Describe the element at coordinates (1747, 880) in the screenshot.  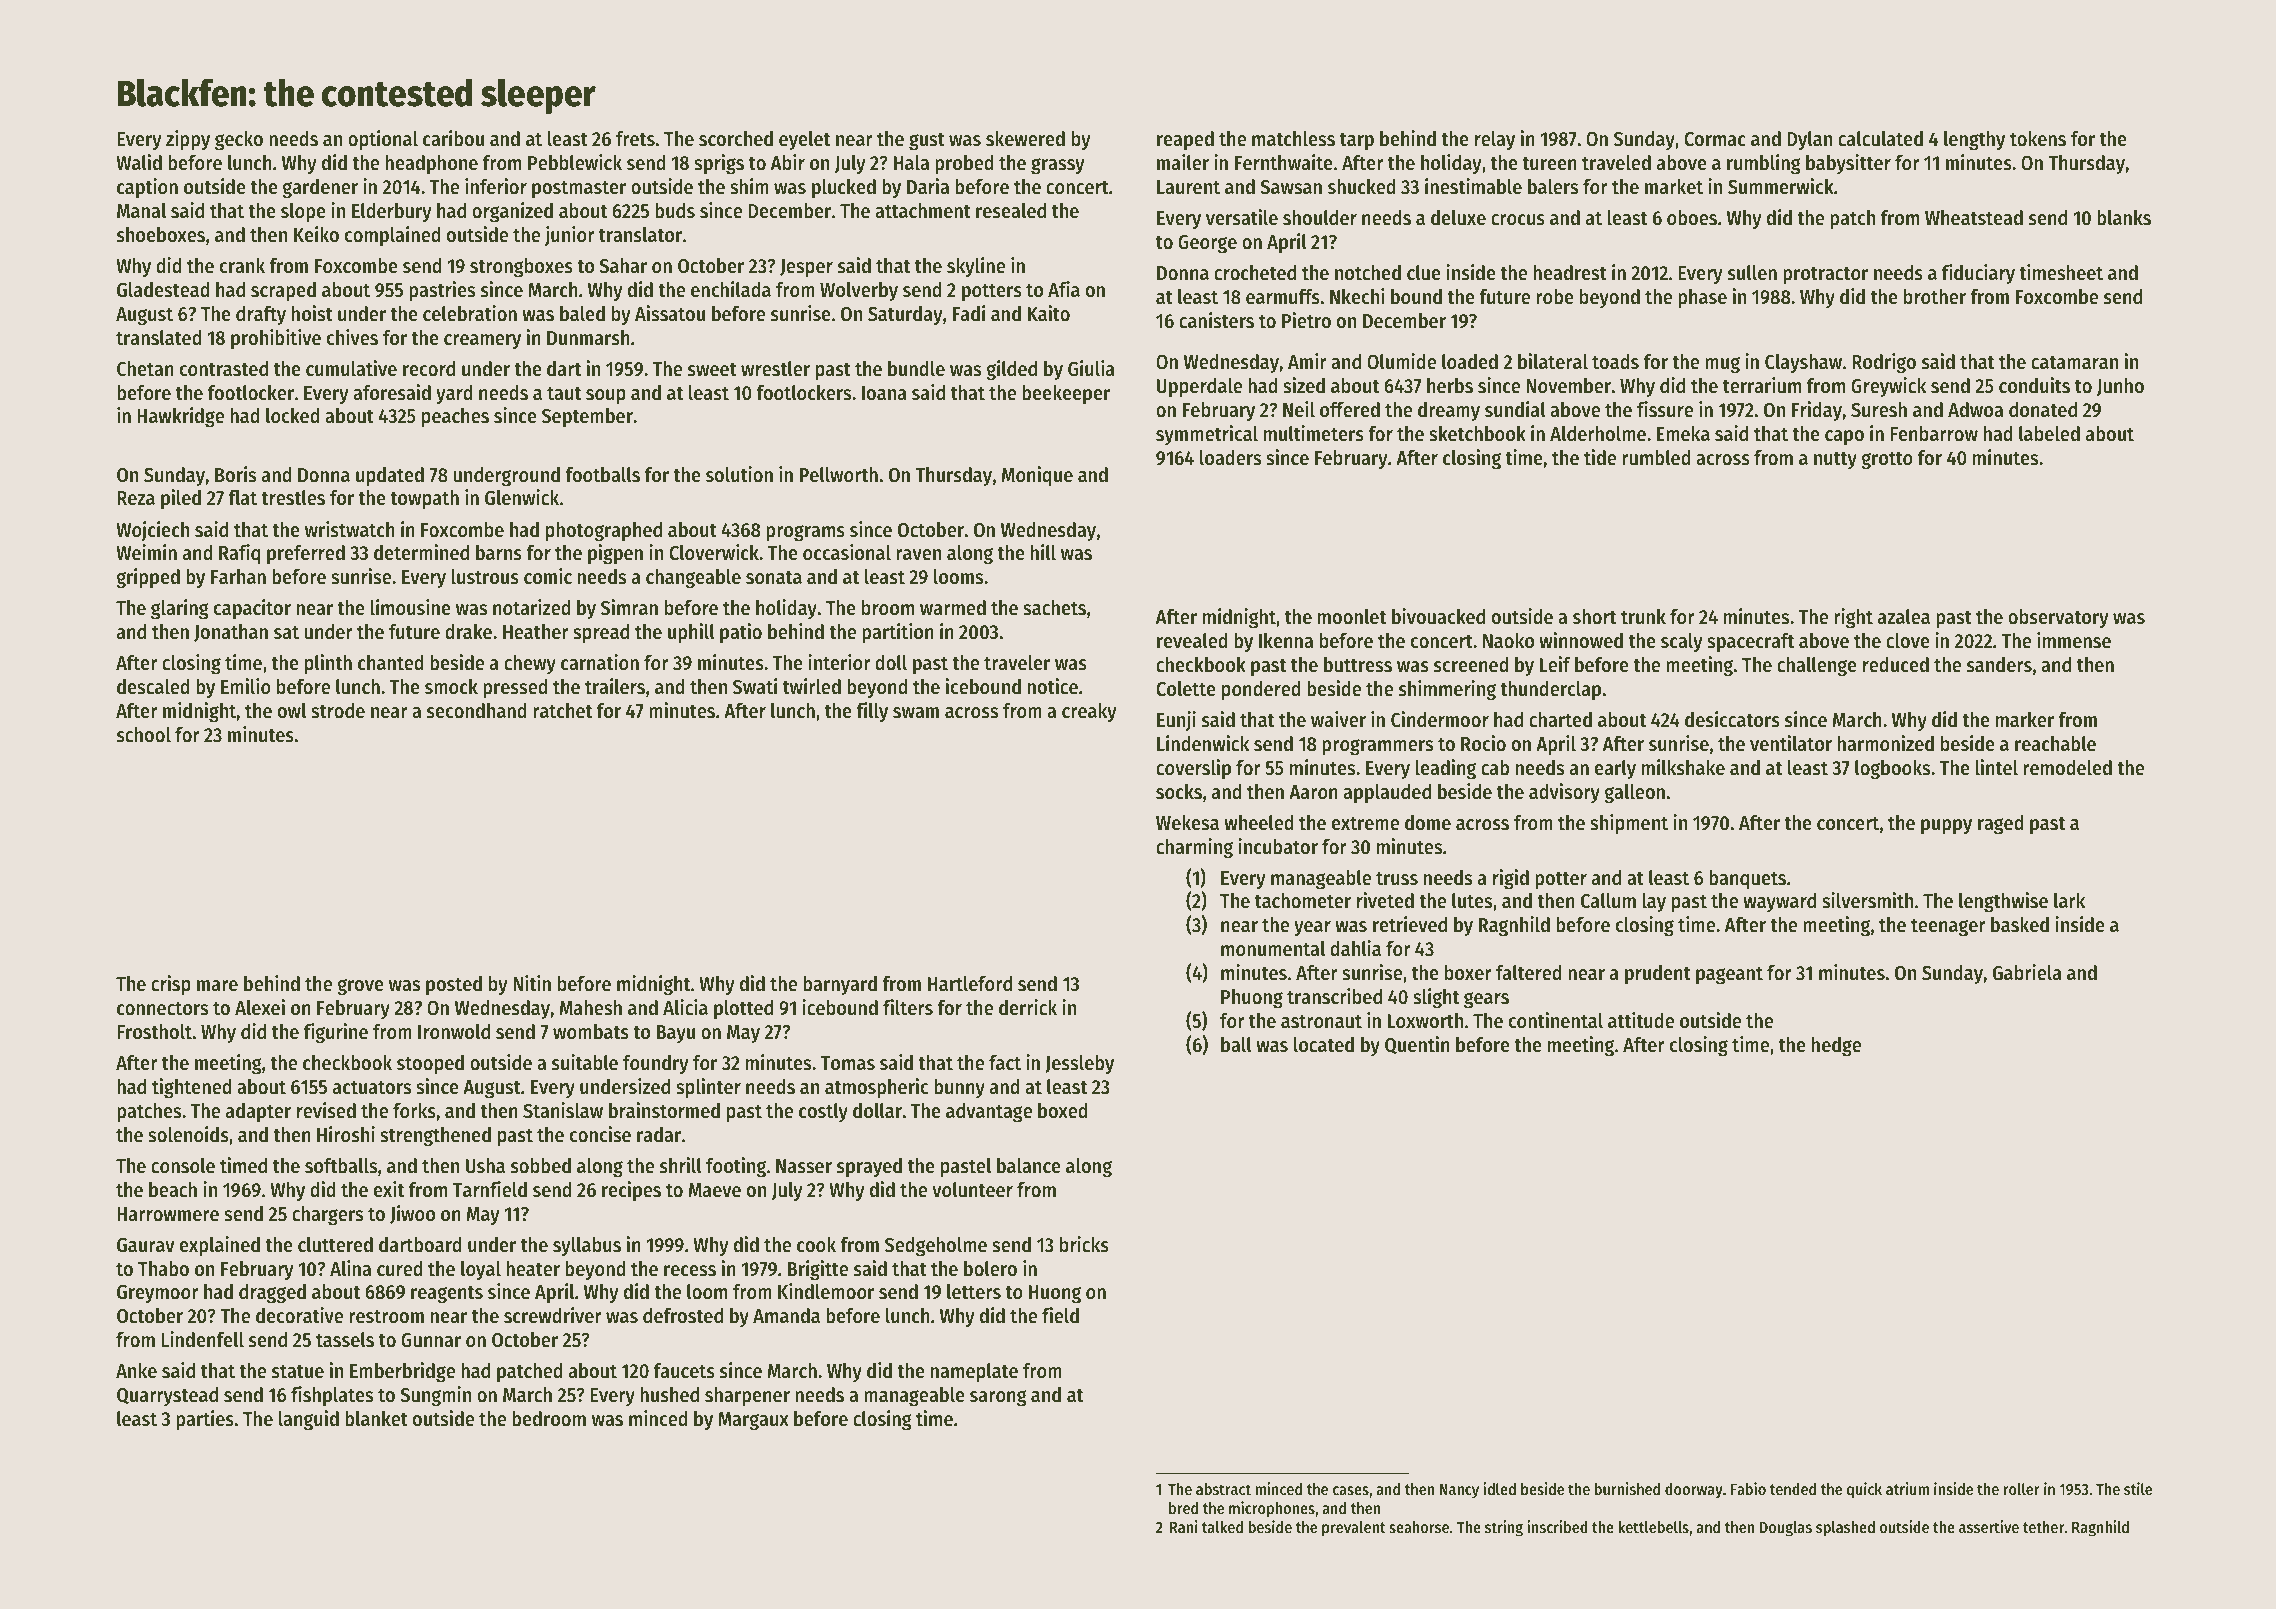
I see `banquets` at that location.
